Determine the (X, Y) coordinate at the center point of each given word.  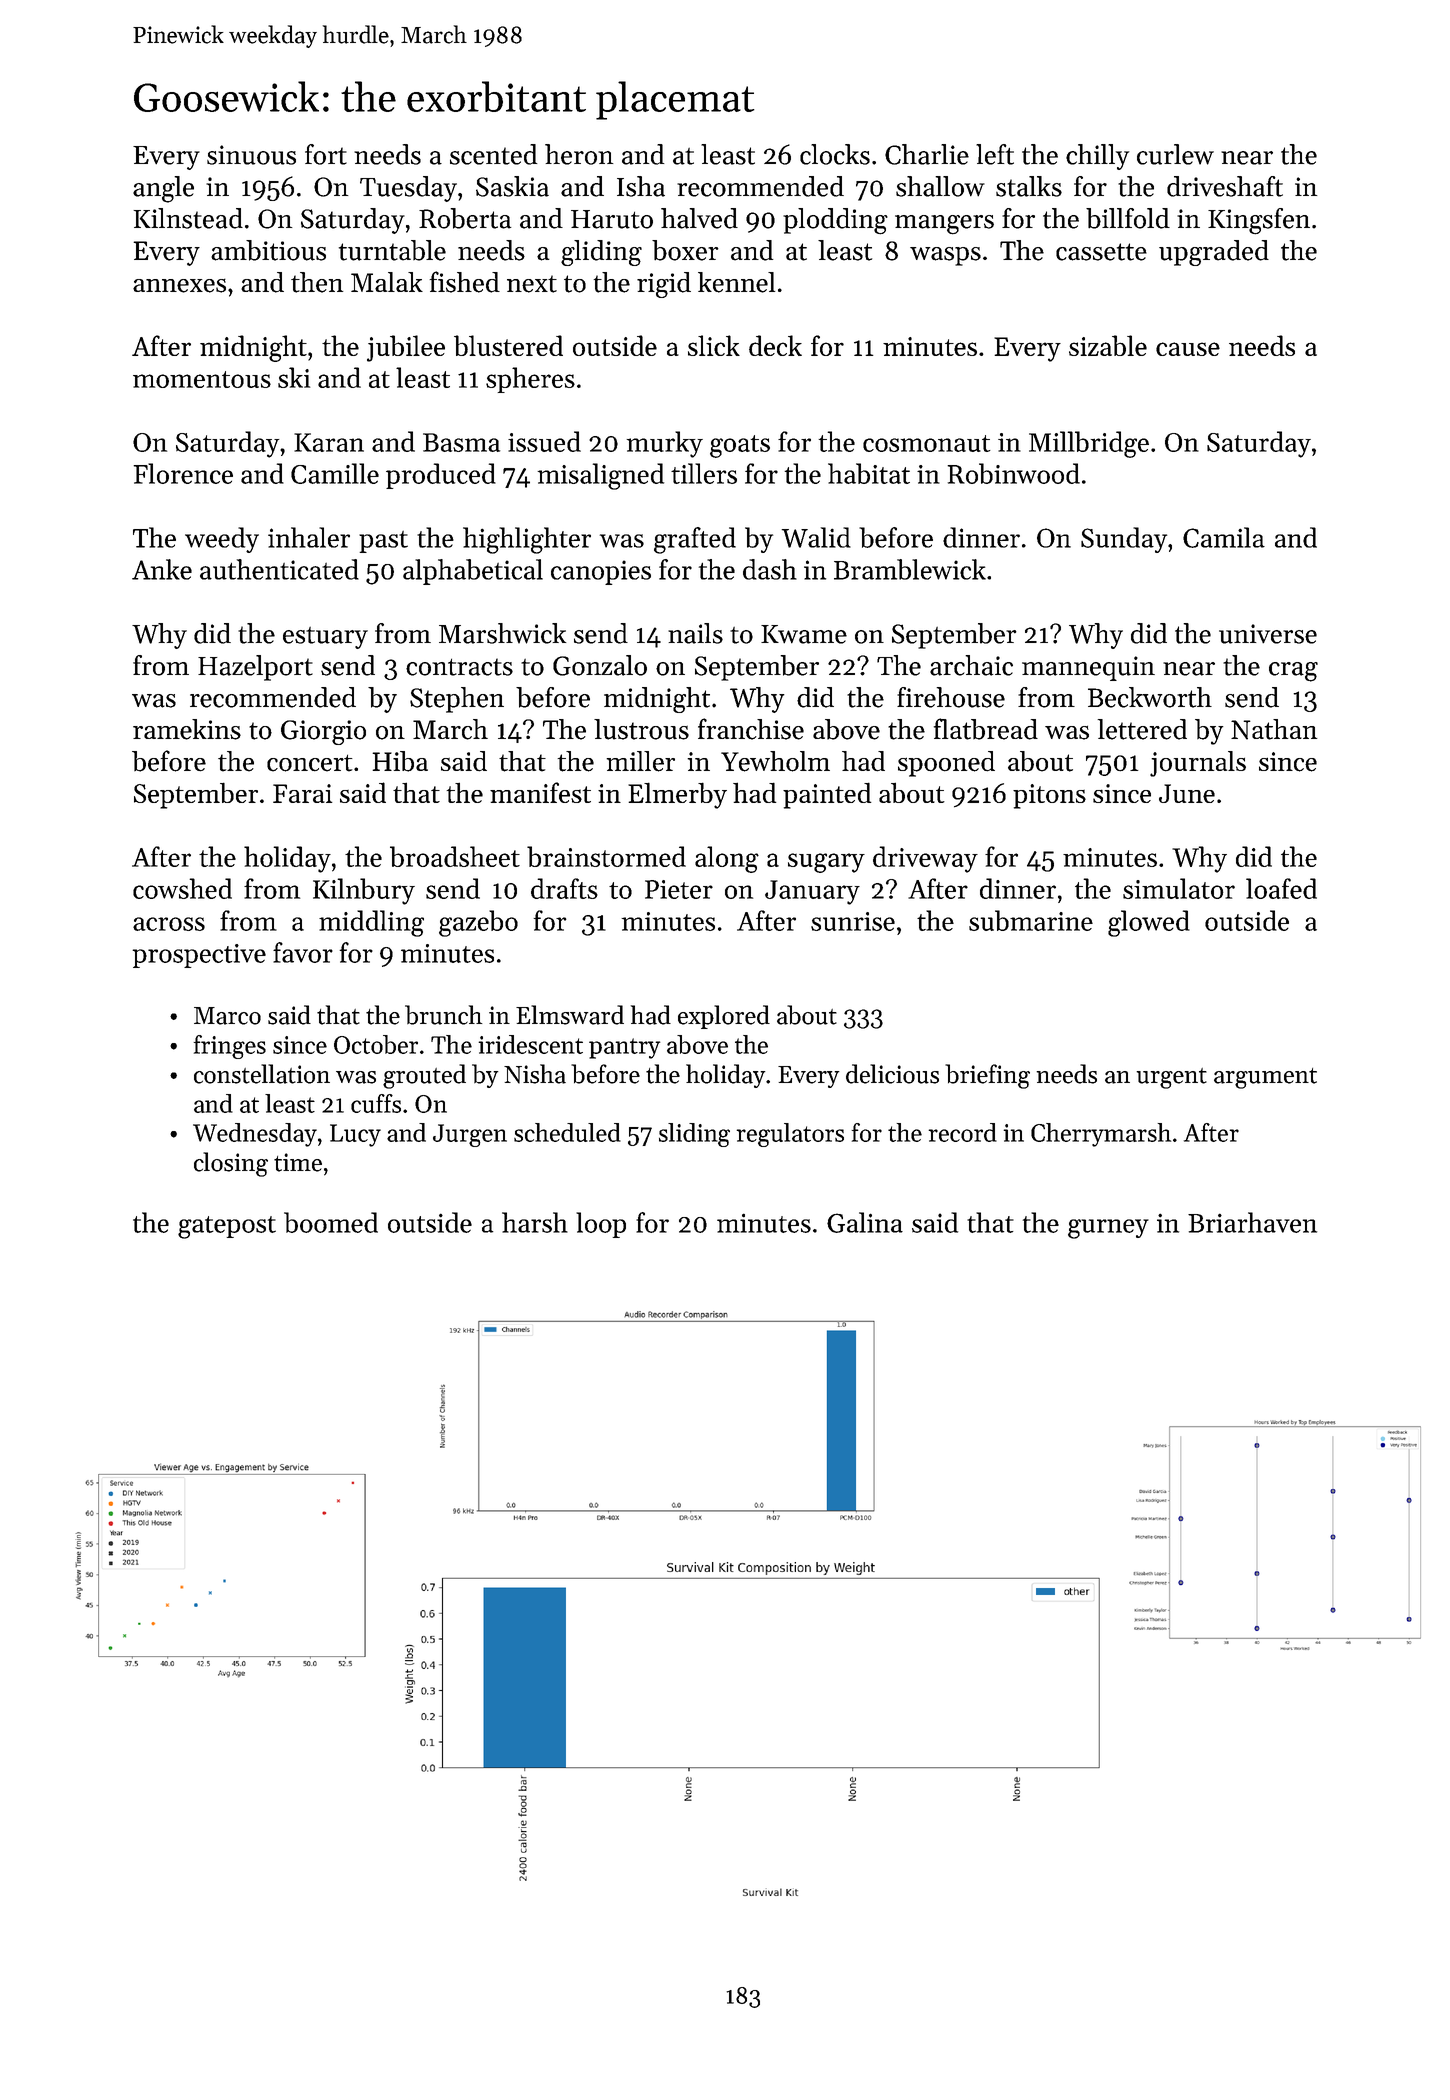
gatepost (227, 1227)
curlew (1175, 154)
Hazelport (255, 668)
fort (326, 154)
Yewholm (775, 761)
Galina (865, 1222)
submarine (1031, 920)
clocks (835, 154)
